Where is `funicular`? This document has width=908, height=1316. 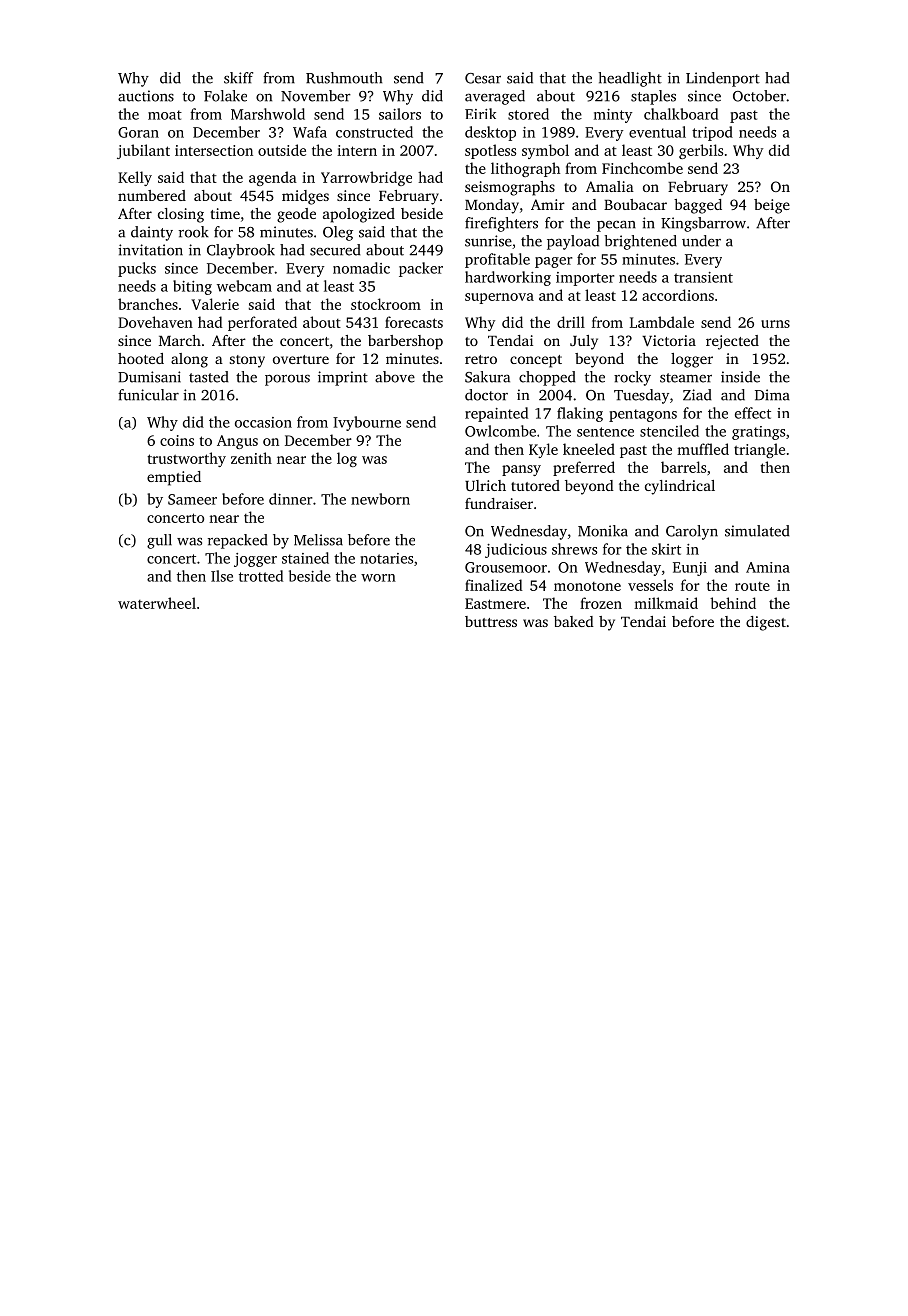 funicular is located at coordinates (148, 395).
